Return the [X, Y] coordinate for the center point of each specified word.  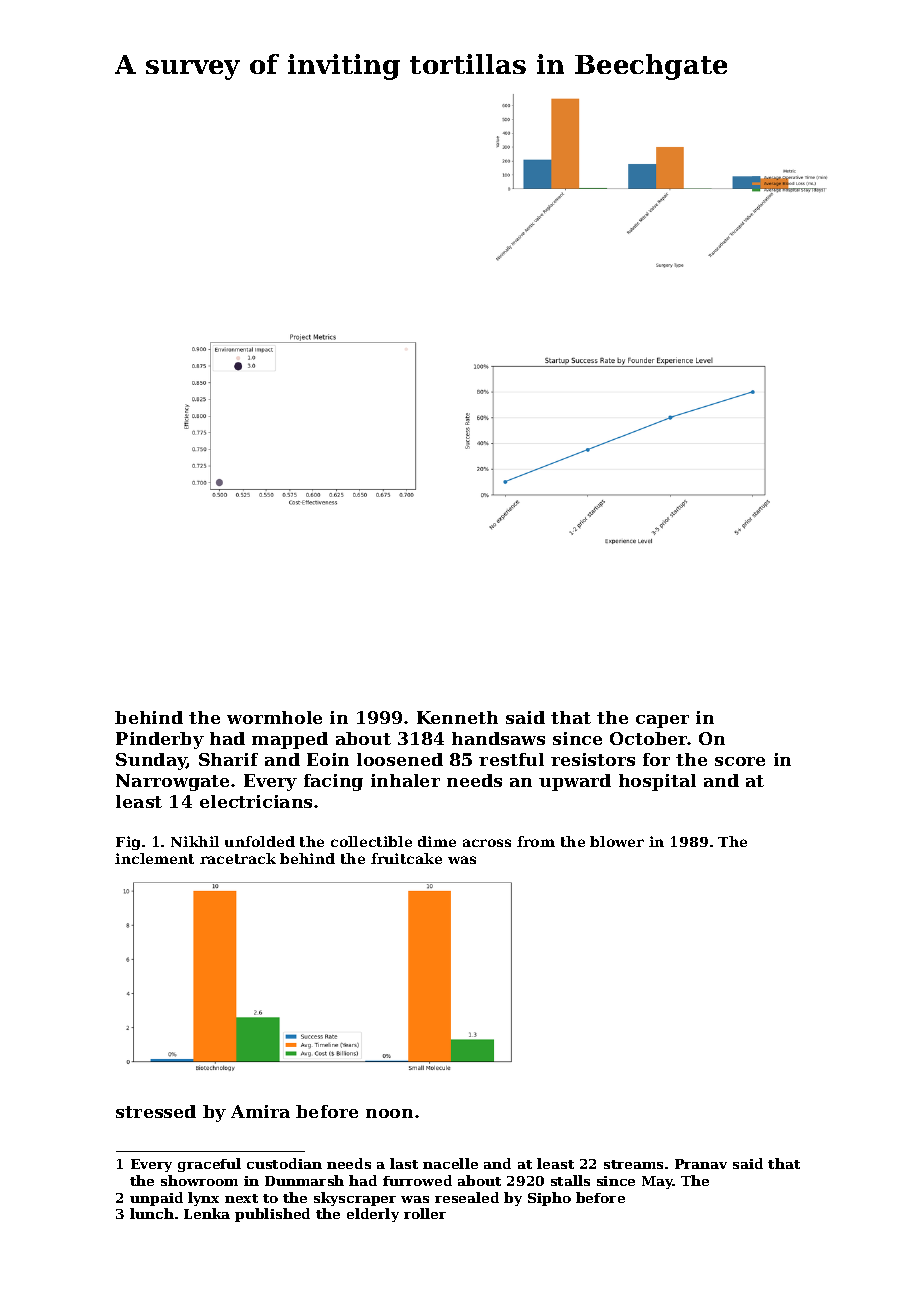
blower [617, 841]
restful [511, 759]
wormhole [274, 717]
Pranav [701, 1164]
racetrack [238, 858]
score [740, 761]
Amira [260, 1111]
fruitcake [406, 858]
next [241, 1198]
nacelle [450, 1163]
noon [389, 1113]
